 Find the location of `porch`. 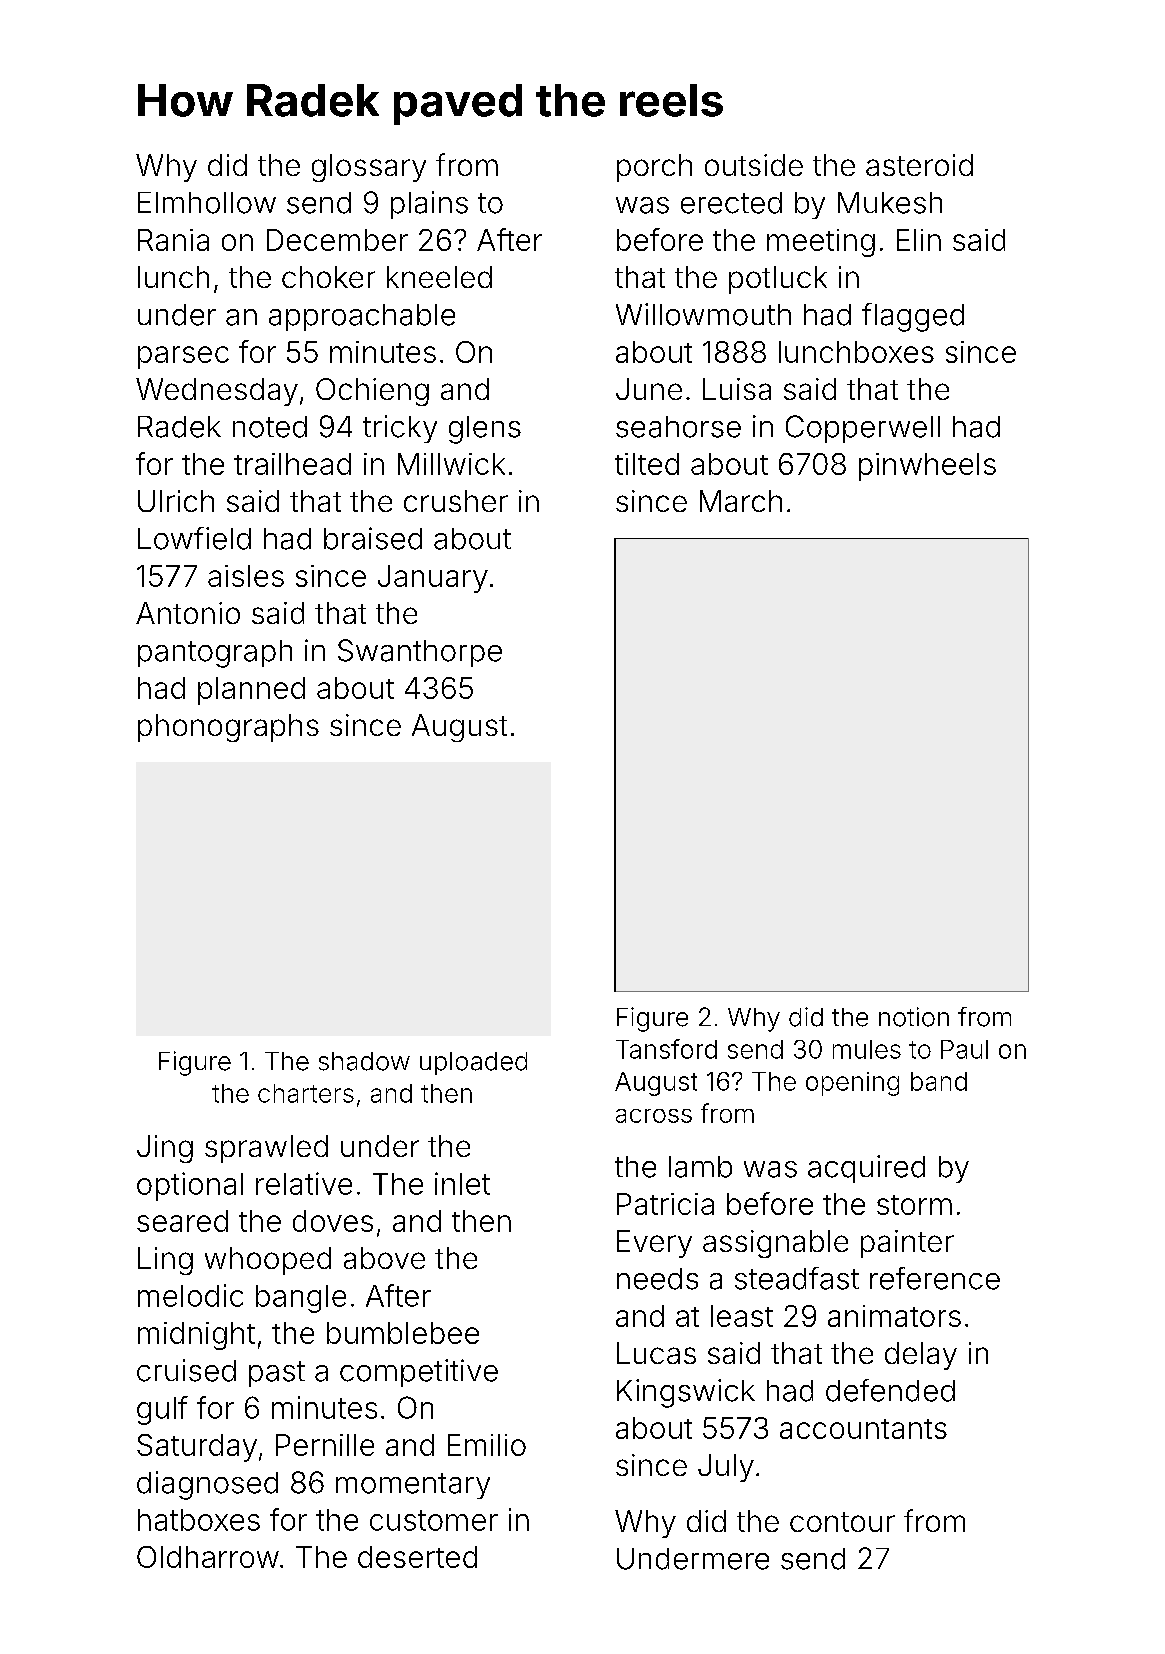

porch is located at coordinates (654, 168).
